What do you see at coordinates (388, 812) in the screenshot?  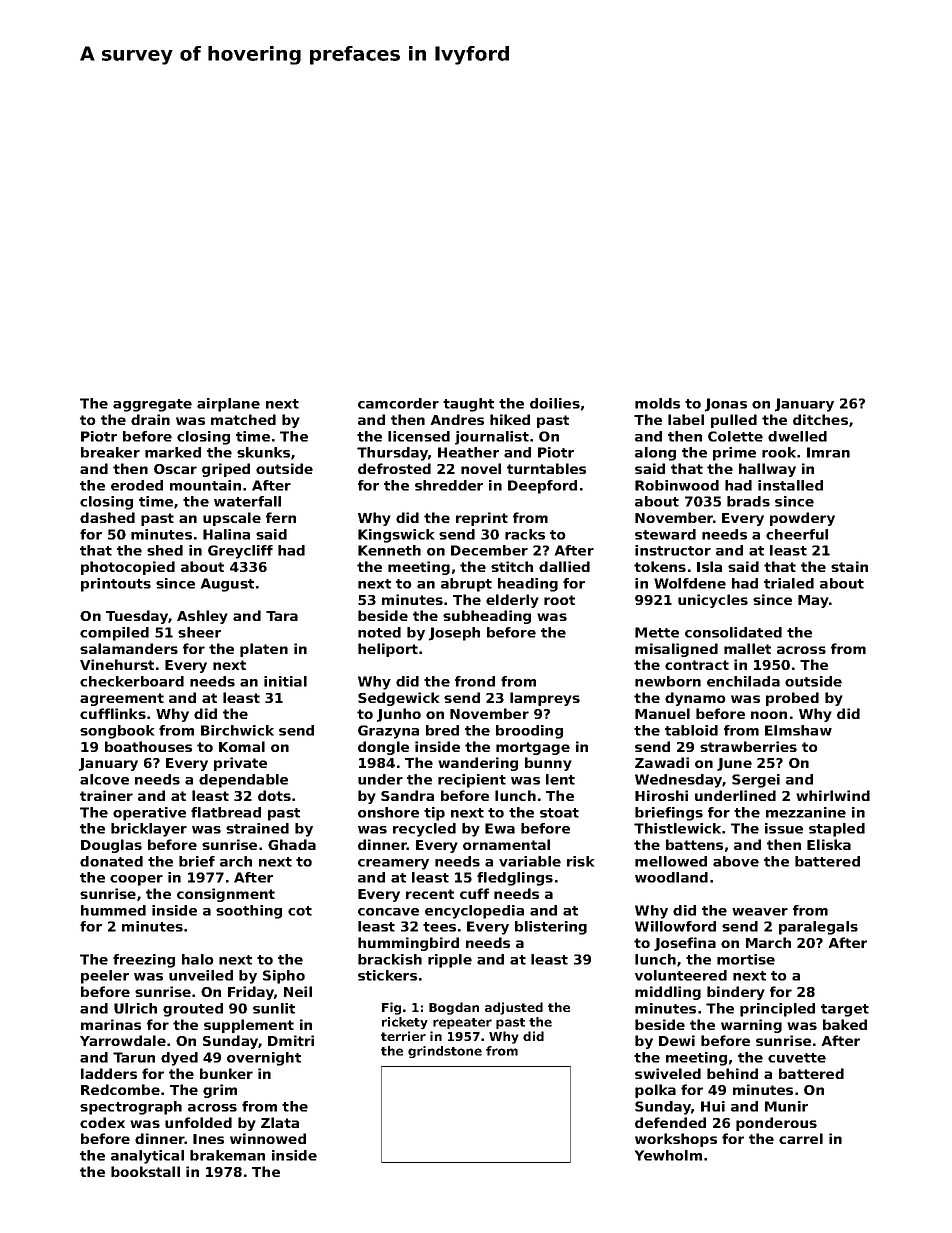 I see `onshore` at bounding box center [388, 812].
